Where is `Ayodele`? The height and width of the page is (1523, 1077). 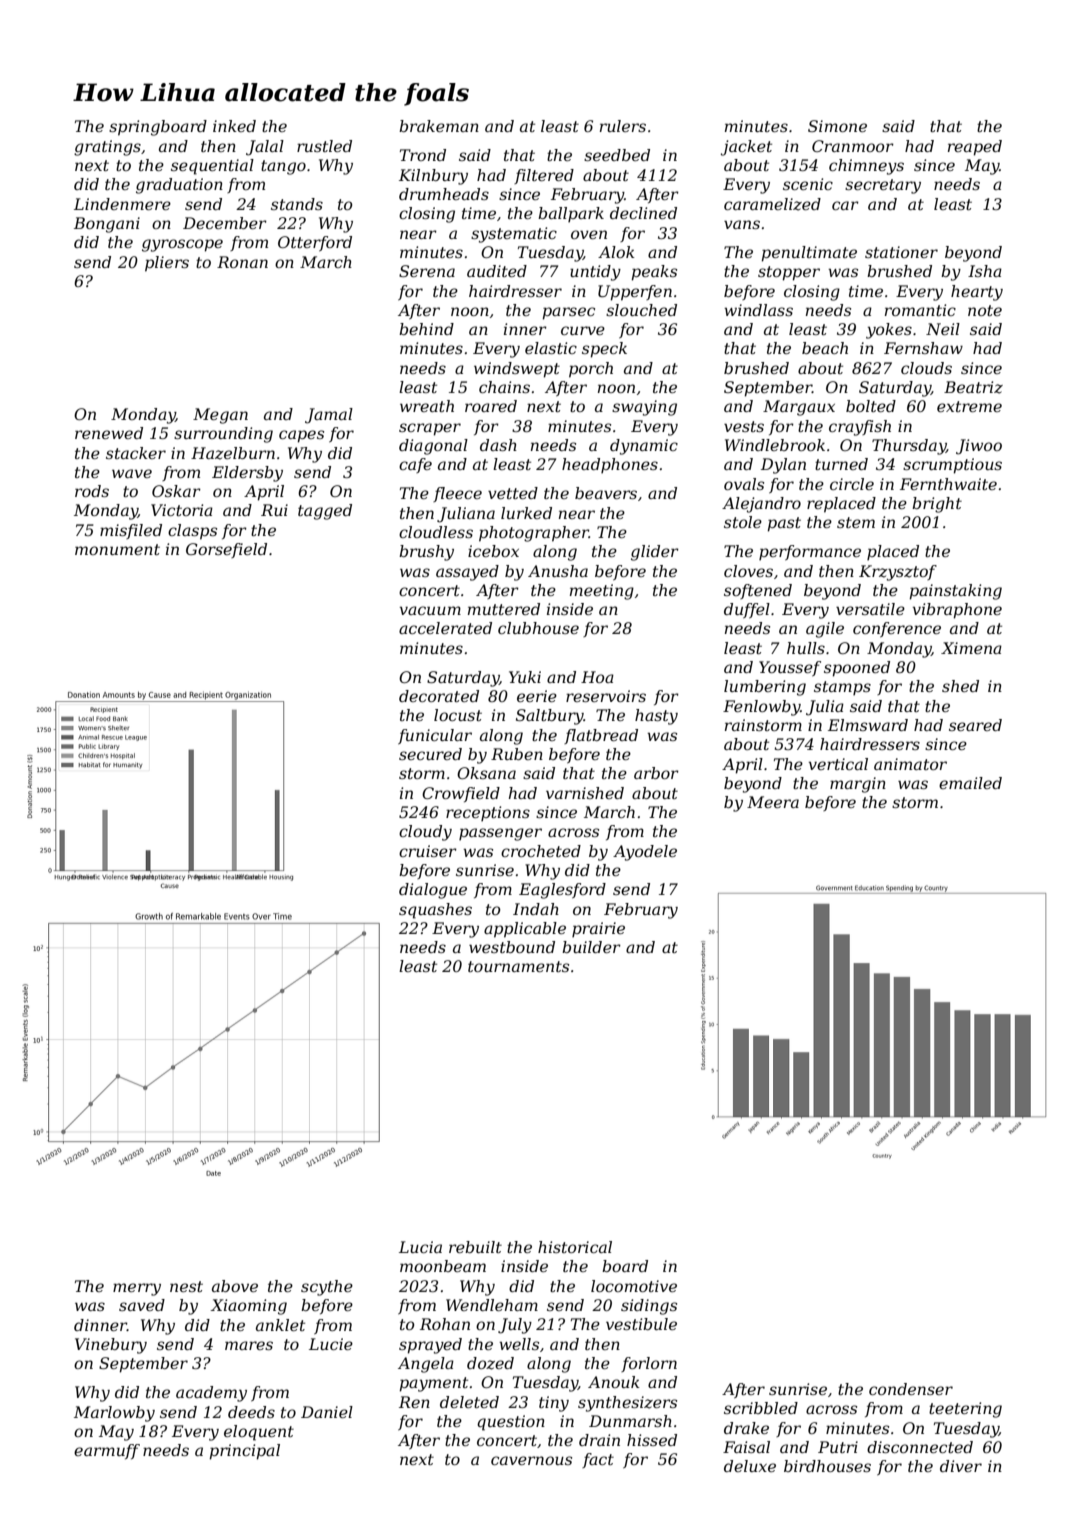
Ayodele is located at coordinates (645, 853).
